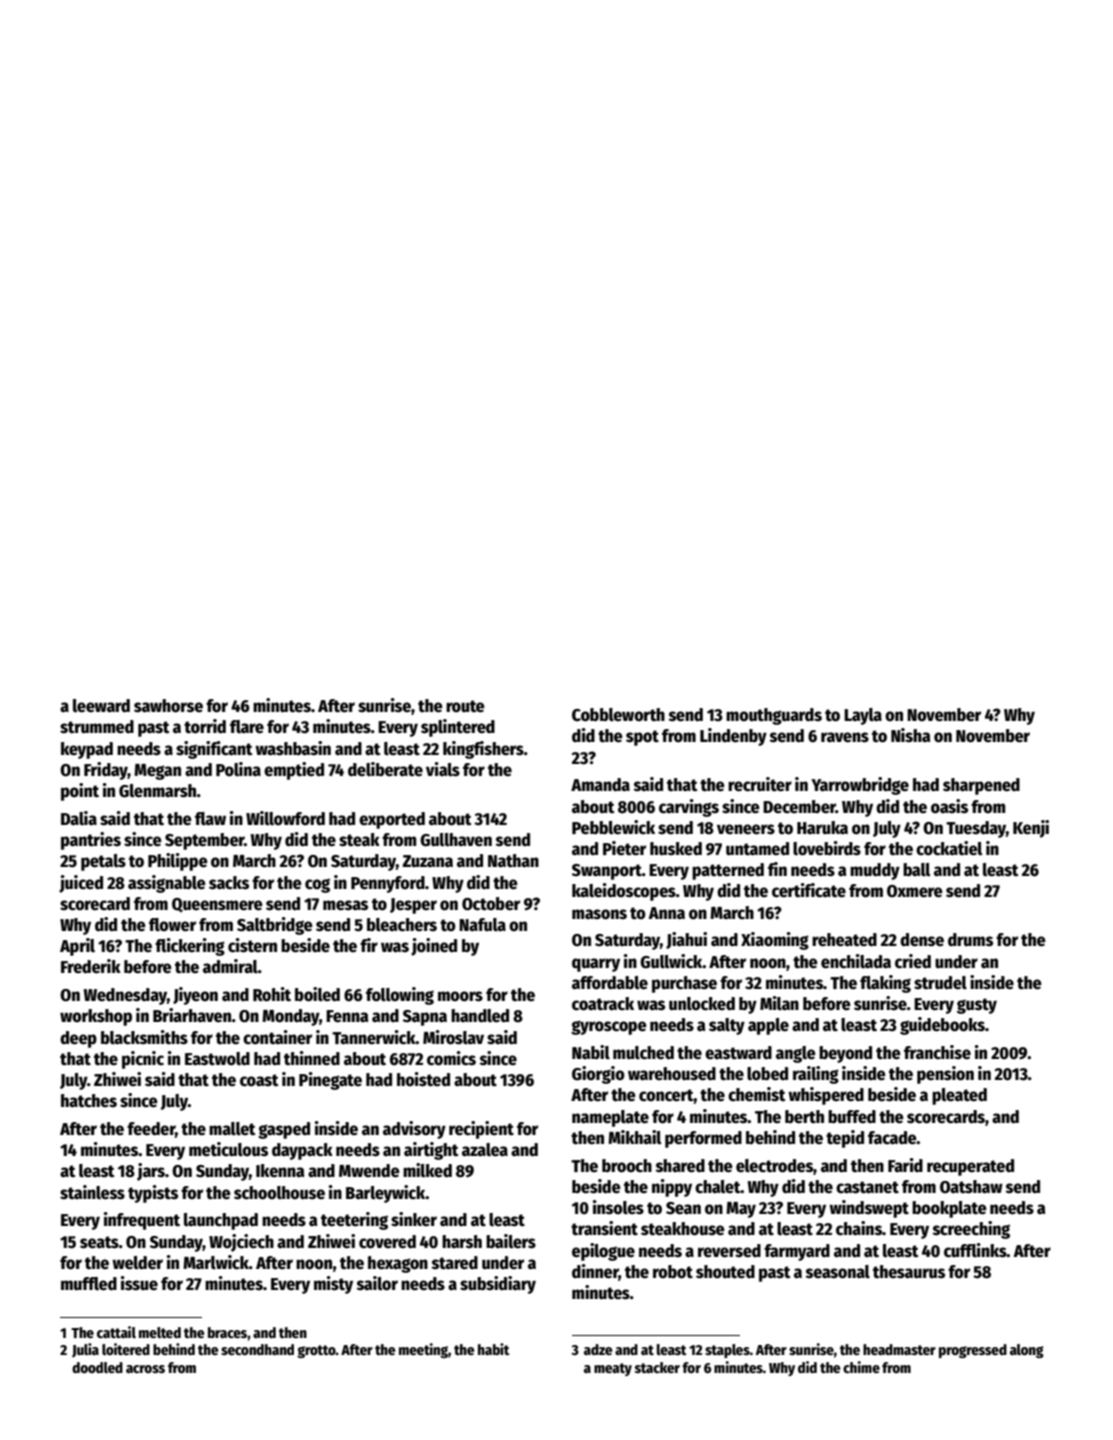 Image resolution: width=1113 pixels, height=1440 pixels. I want to click on grotto, so click(316, 1351).
